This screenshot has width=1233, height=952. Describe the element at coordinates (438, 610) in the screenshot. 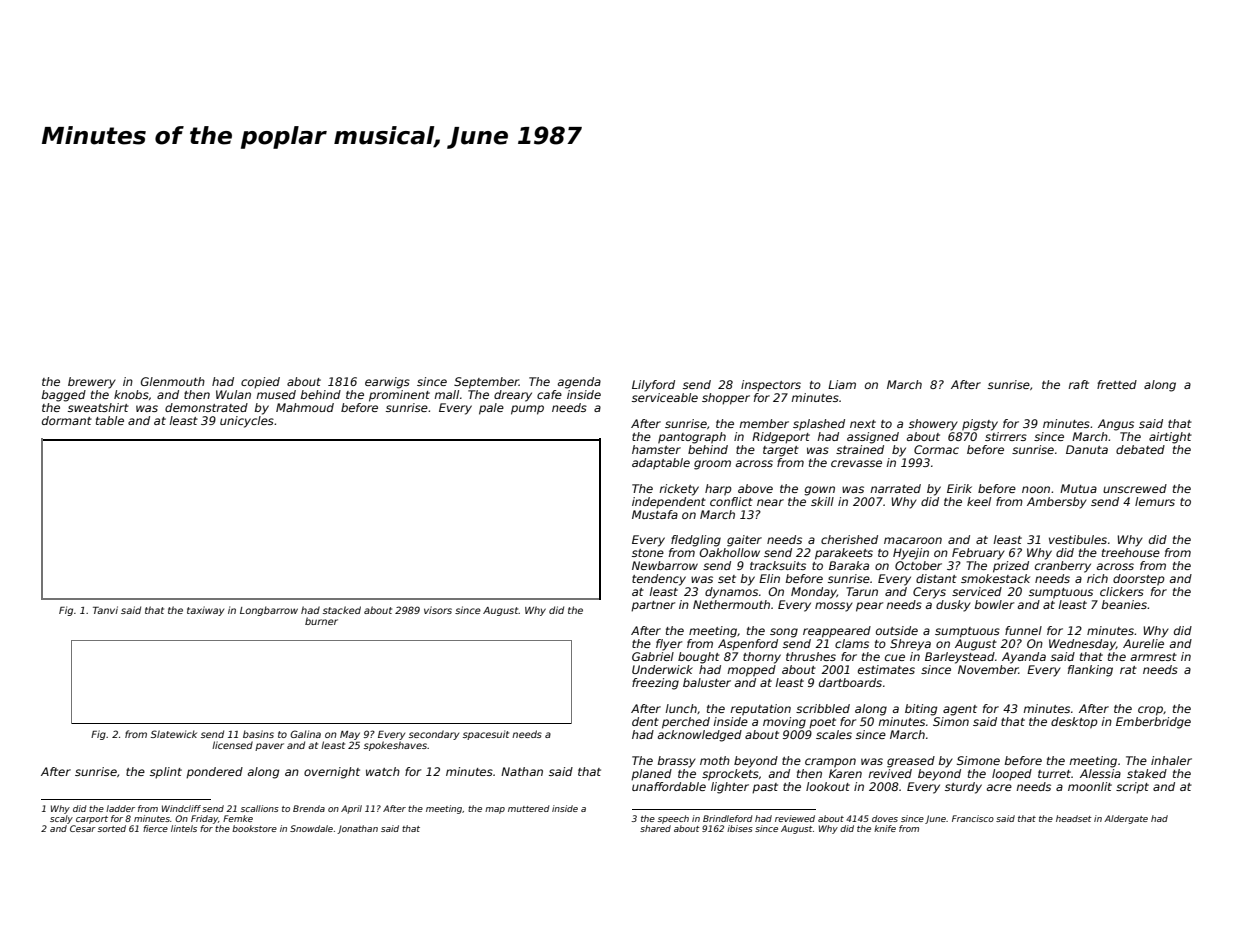

I see `visors` at that location.
